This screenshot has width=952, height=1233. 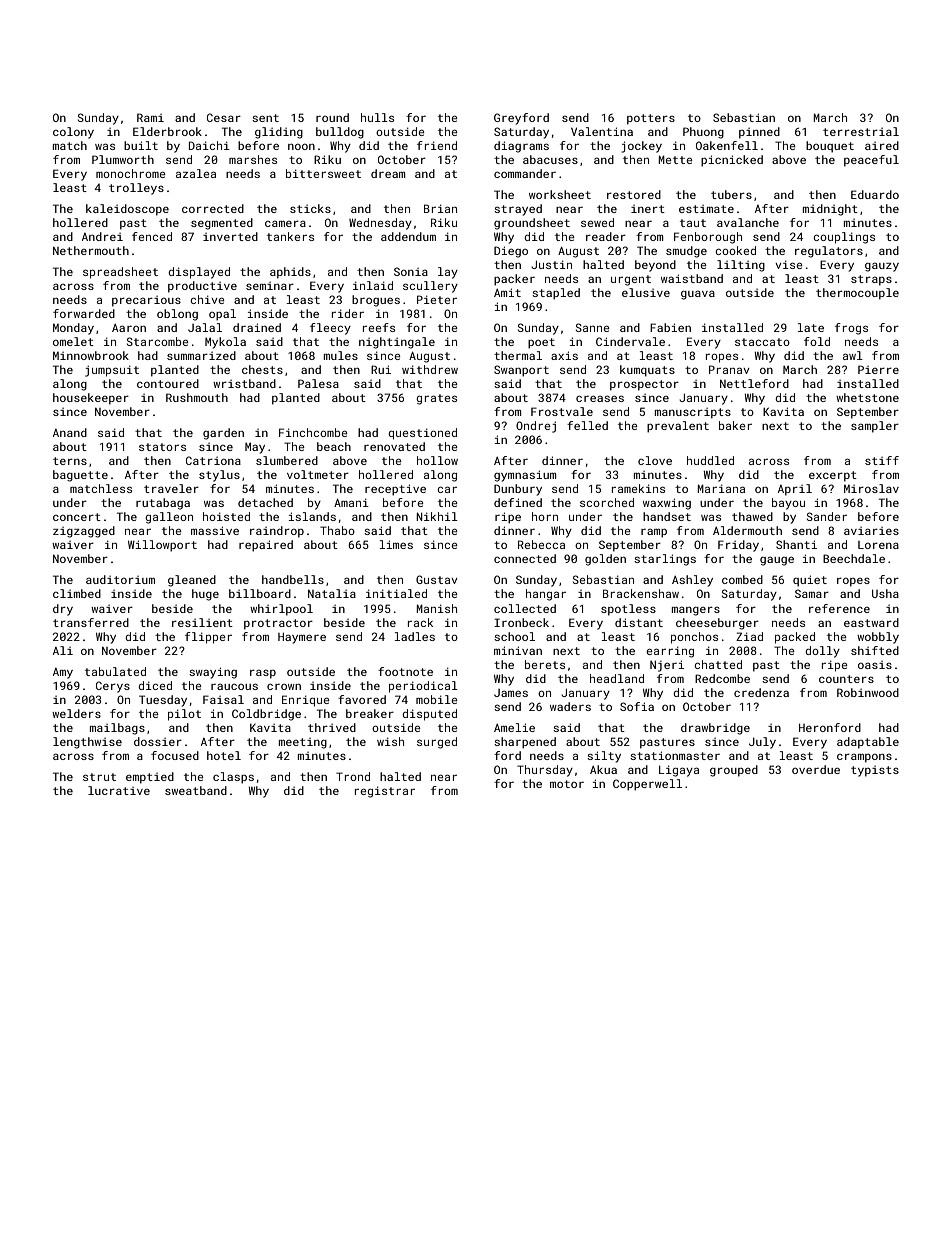 What do you see at coordinates (73, 341) in the screenshot?
I see `omelet` at bounding box center [73, 341].
